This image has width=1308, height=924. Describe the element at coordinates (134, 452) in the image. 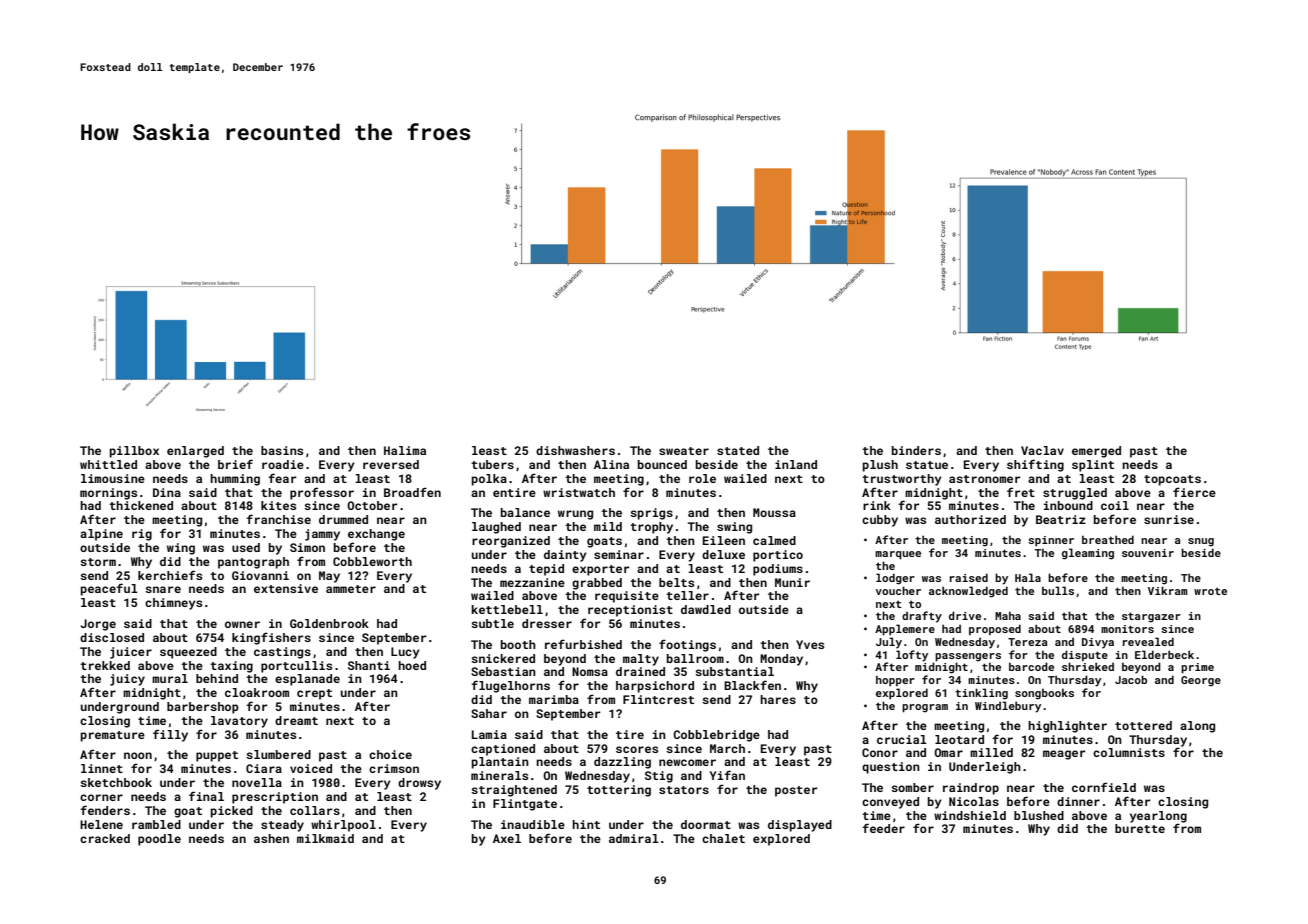

I see `pillbox` at that location.
